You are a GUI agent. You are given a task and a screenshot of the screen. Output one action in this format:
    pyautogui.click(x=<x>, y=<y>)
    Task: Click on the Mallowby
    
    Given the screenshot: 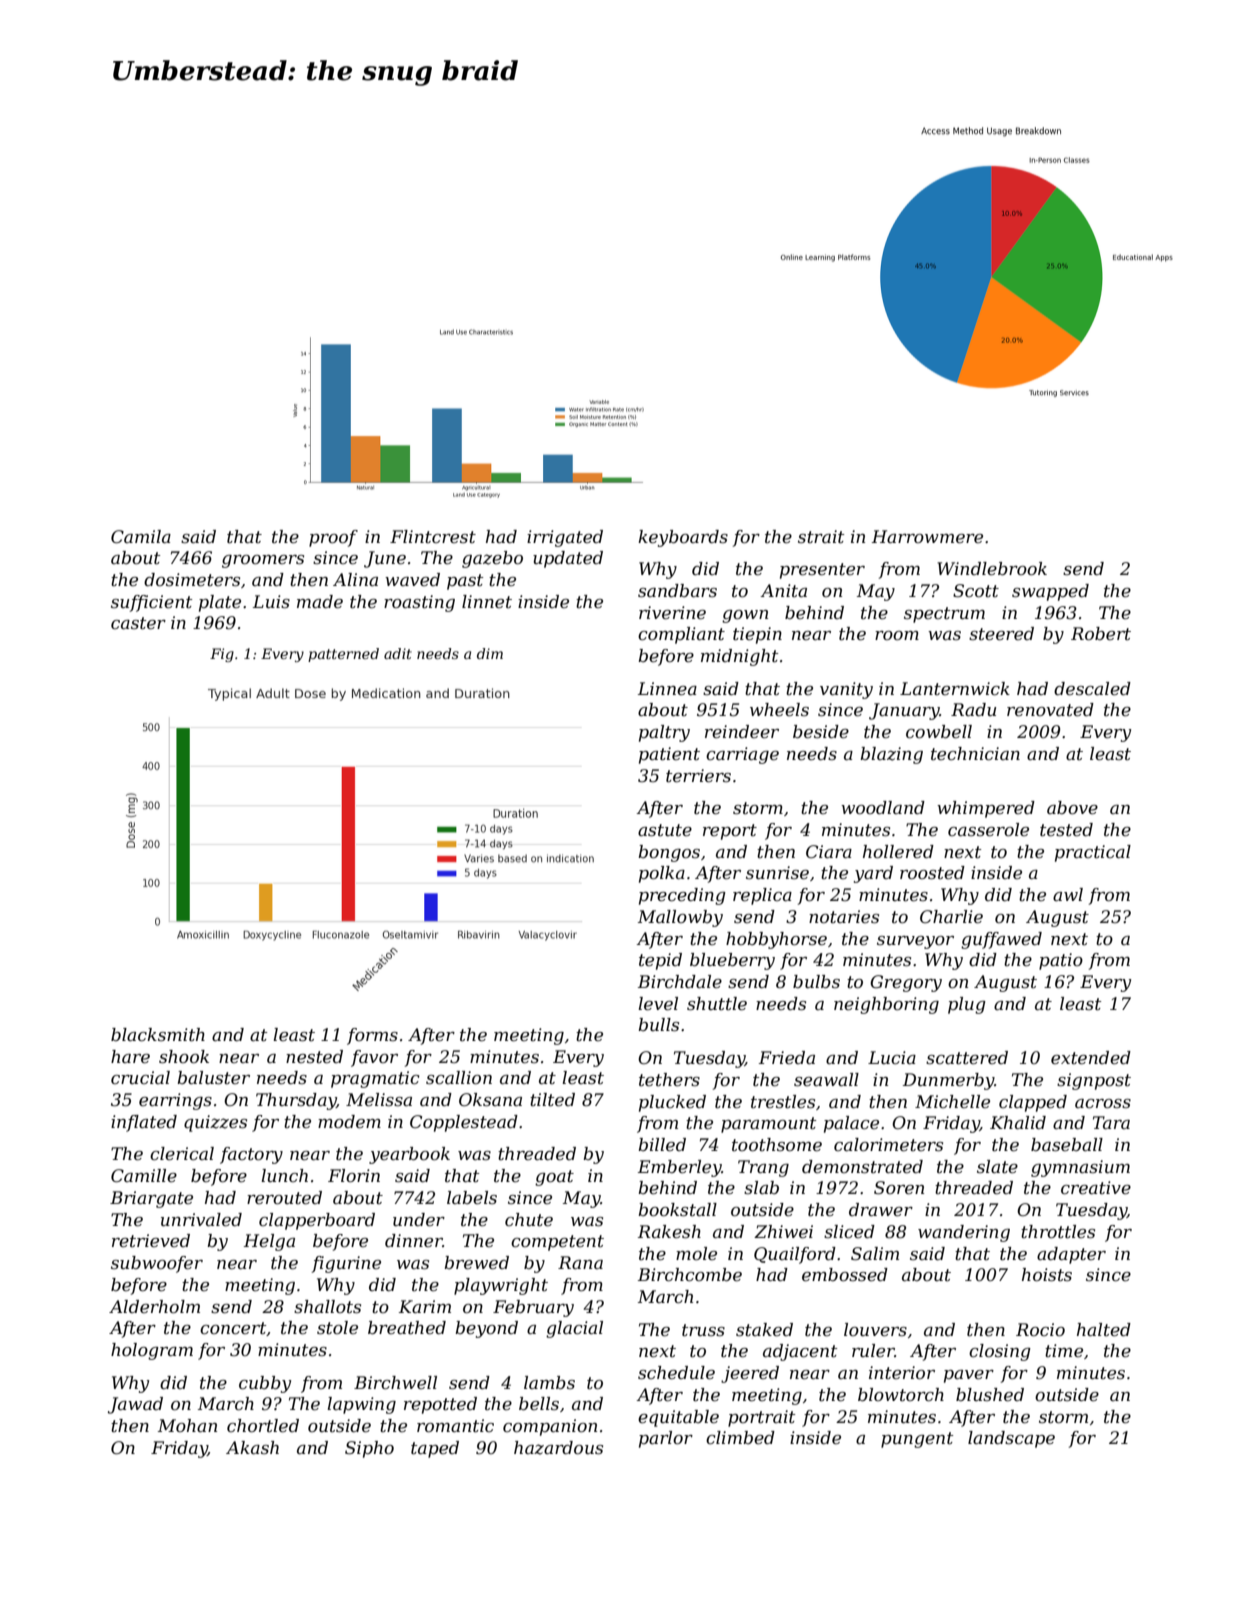 What is the action you would take?
    pyautogui.click(x=680, y=918)
